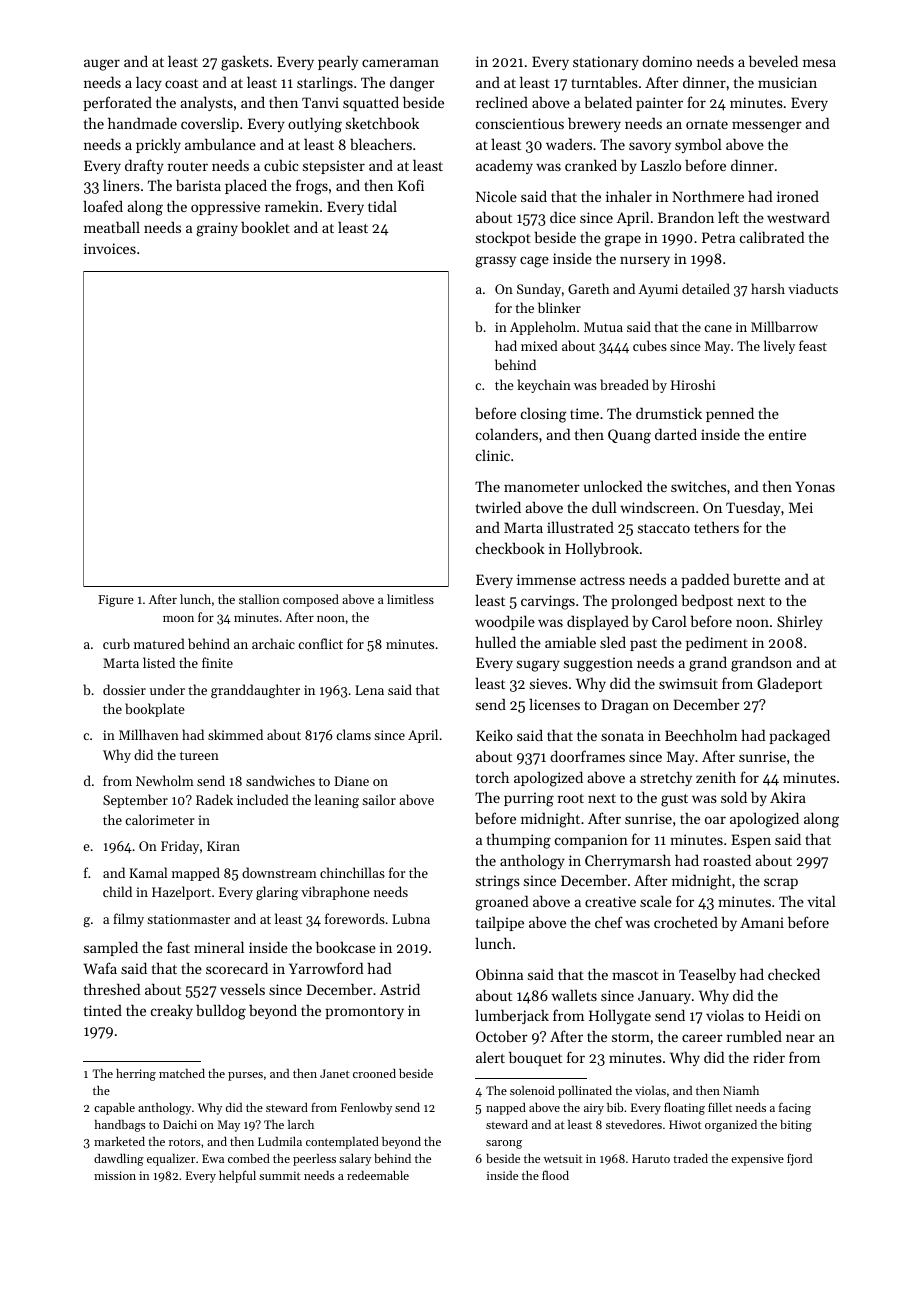  Describe the element at coordinates (400, 63) in the page. I see `cameraman` at that location.
